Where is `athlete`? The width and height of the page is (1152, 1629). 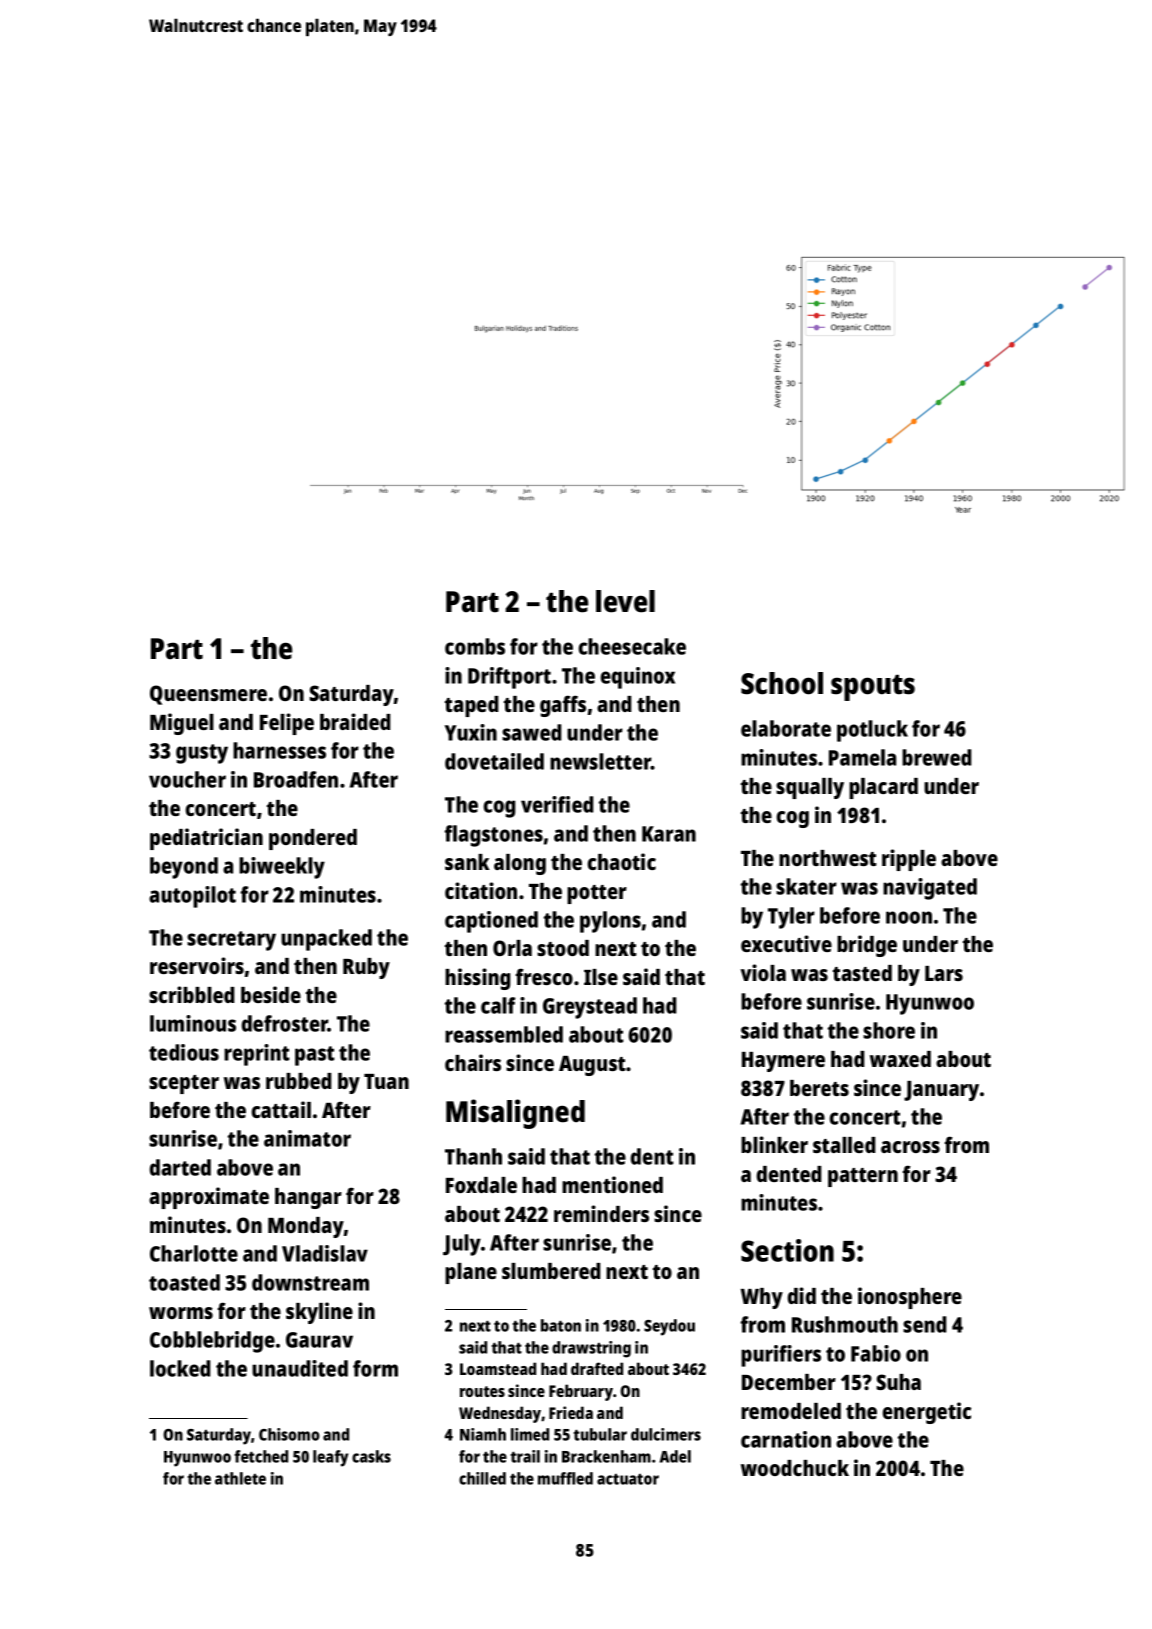
athlete is located at coordinates (240, 1478).
